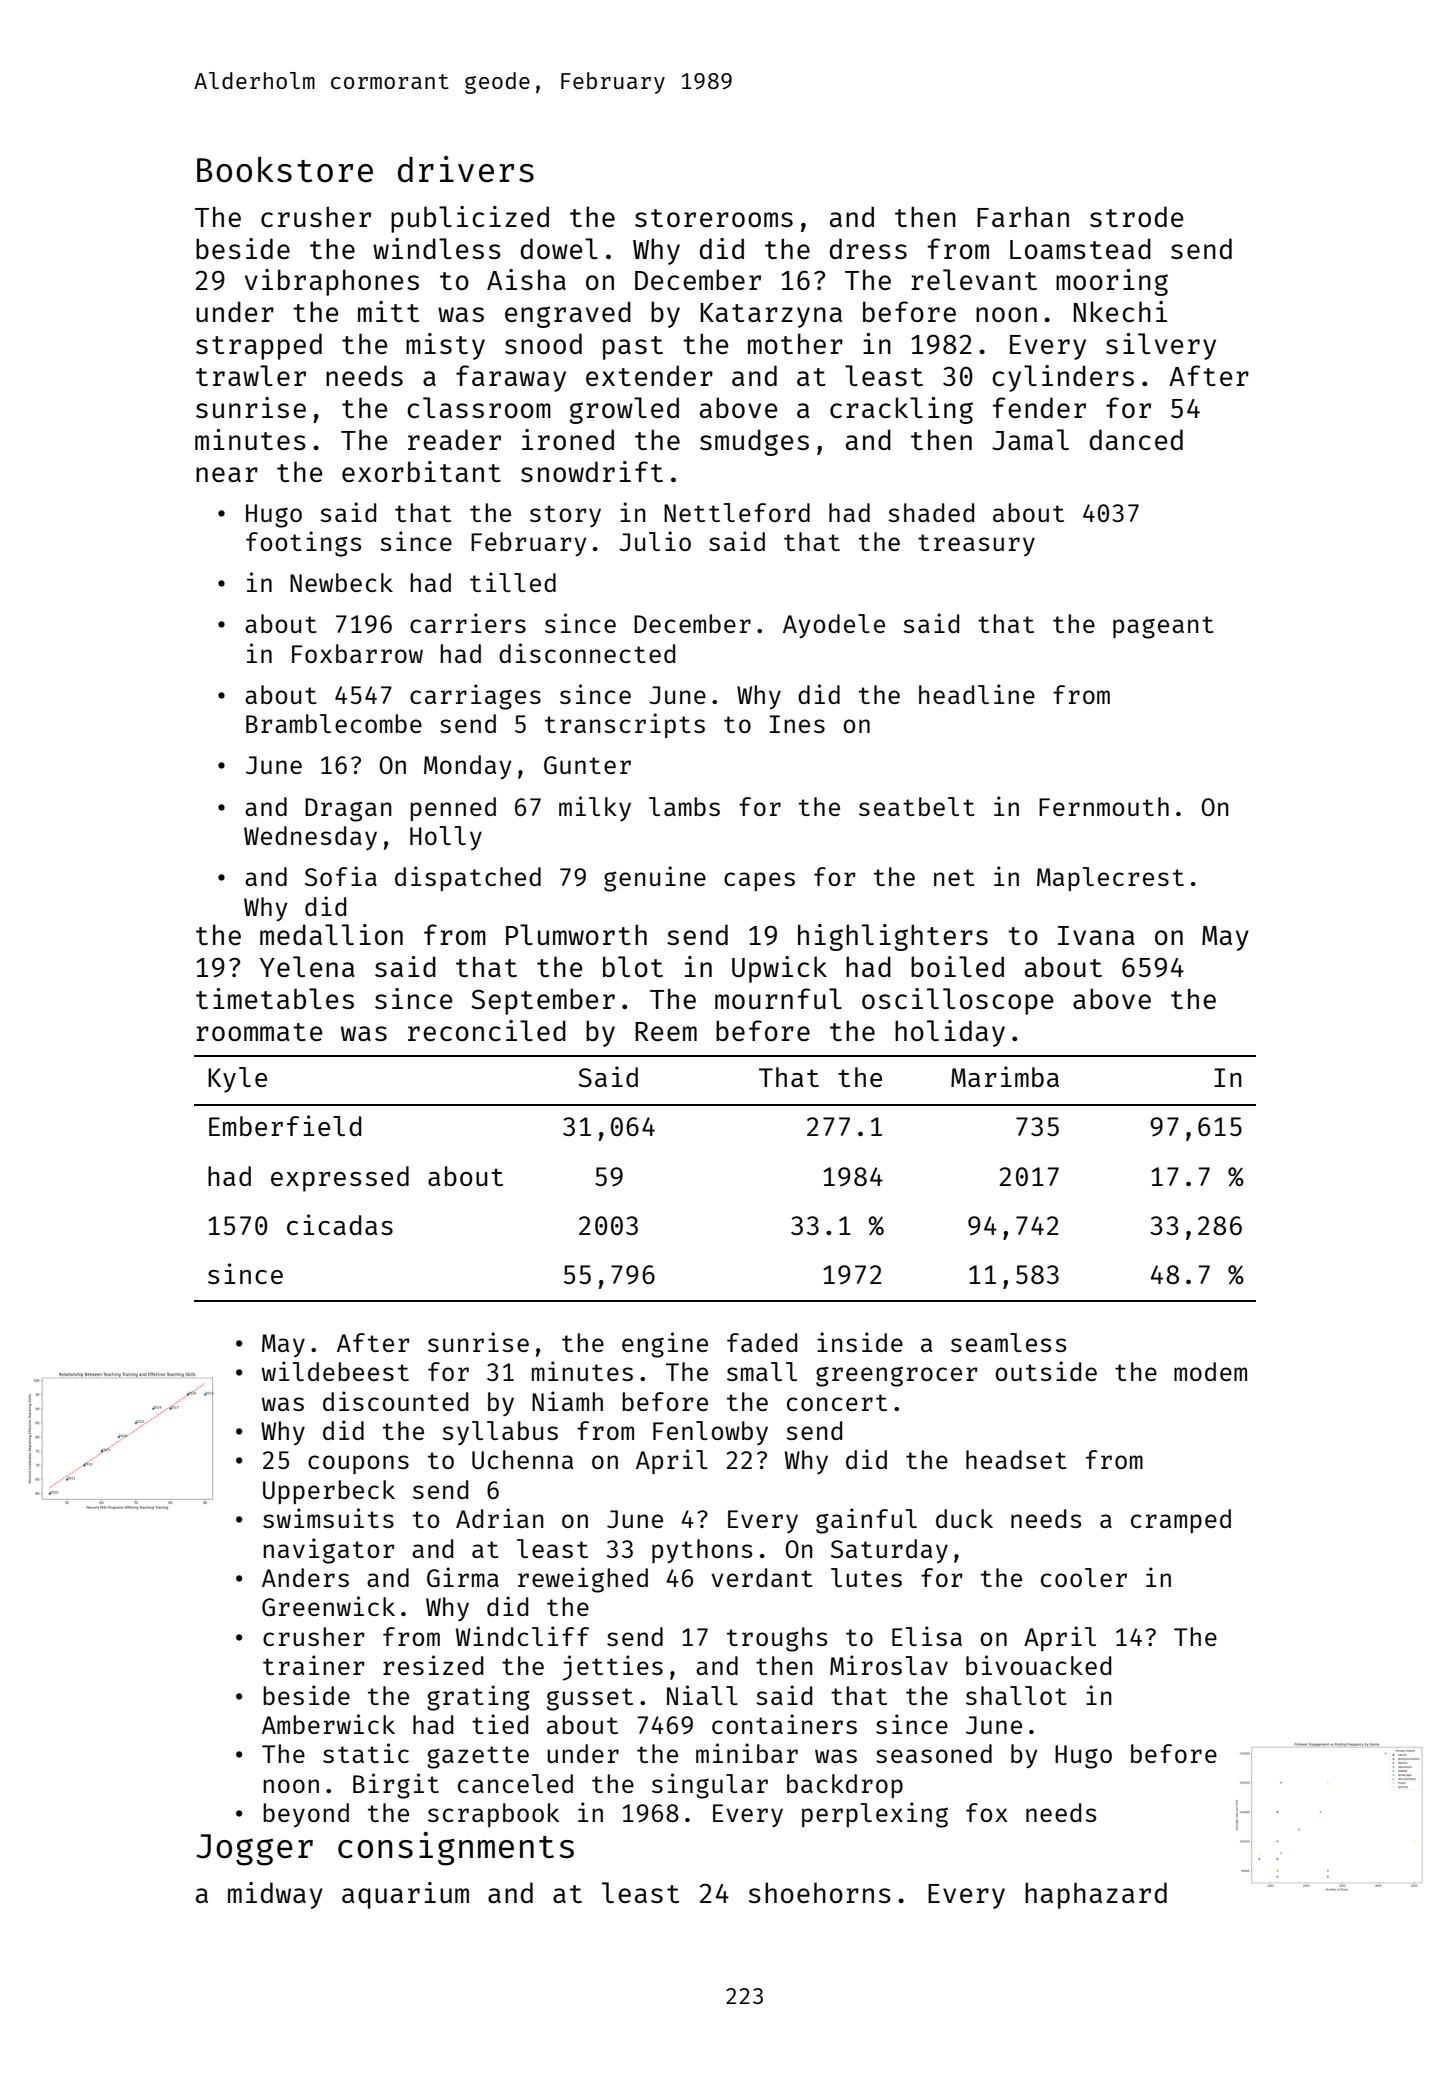 The height and width of the image is (2100, 1450). Describe the element at coordinates (665, 1345) in the image. I see `engine` at that location.
